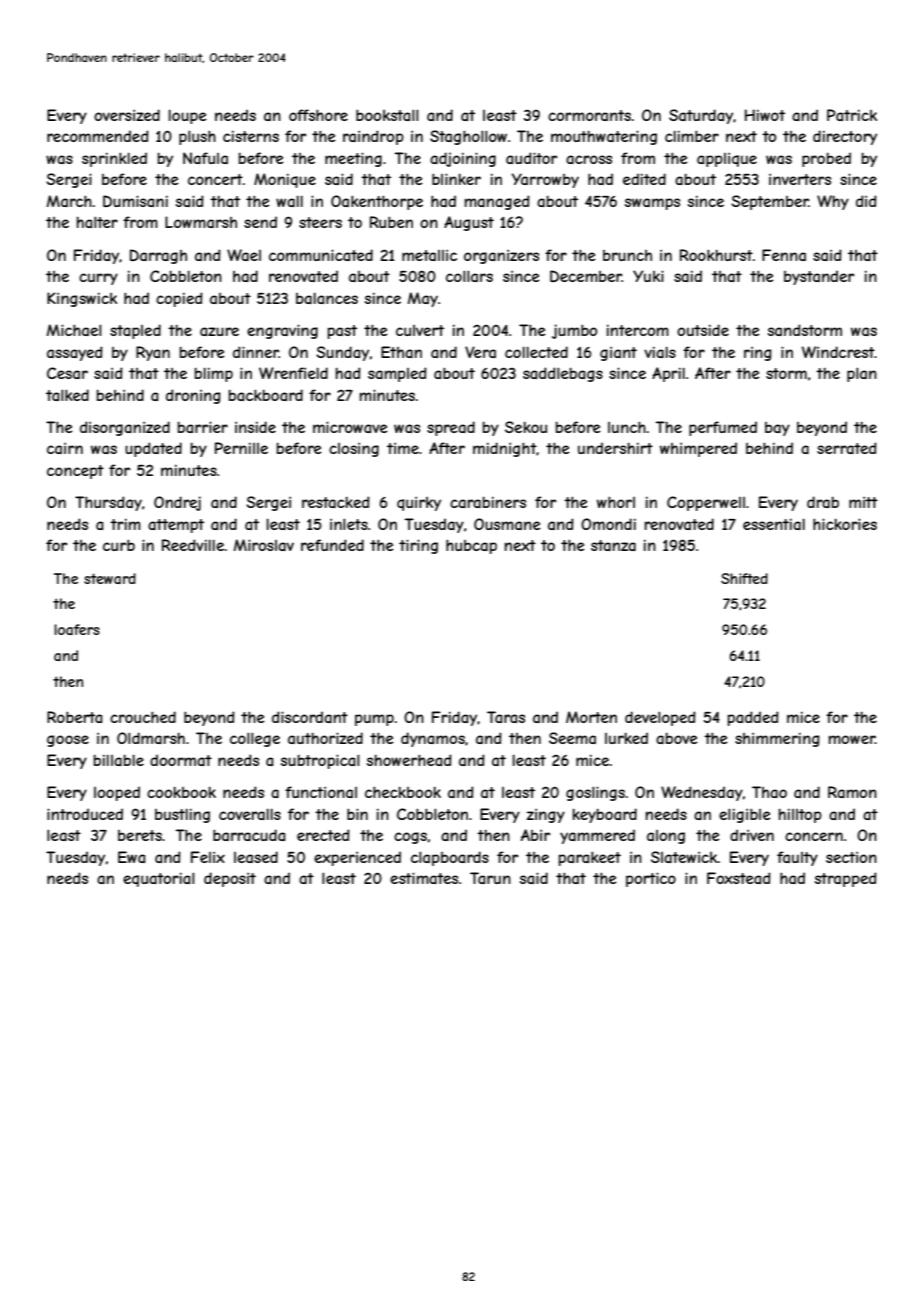  I want to click on curb, so click(119, 545).
